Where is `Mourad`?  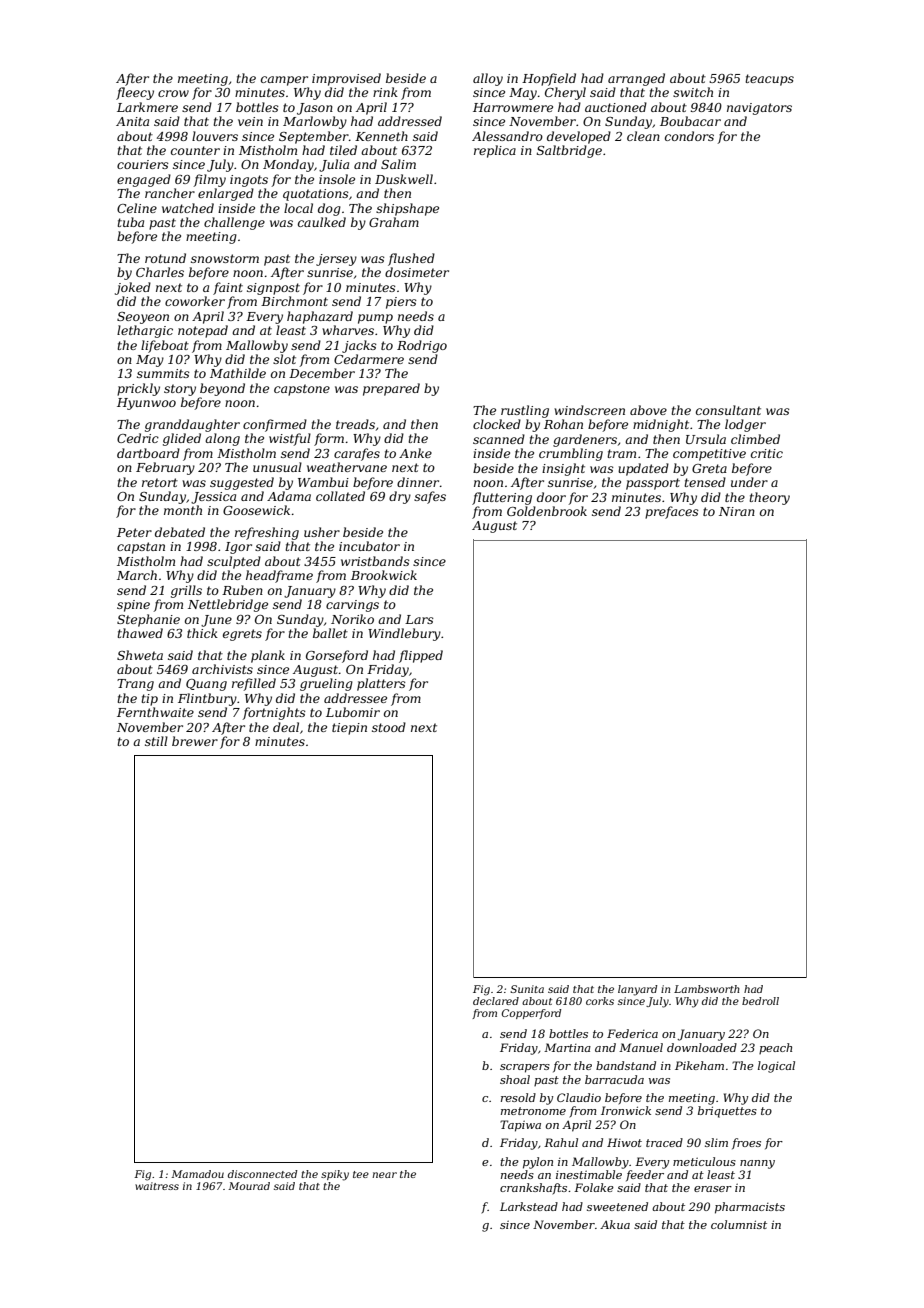 Mourad is located at coordinates (249, 1186).
